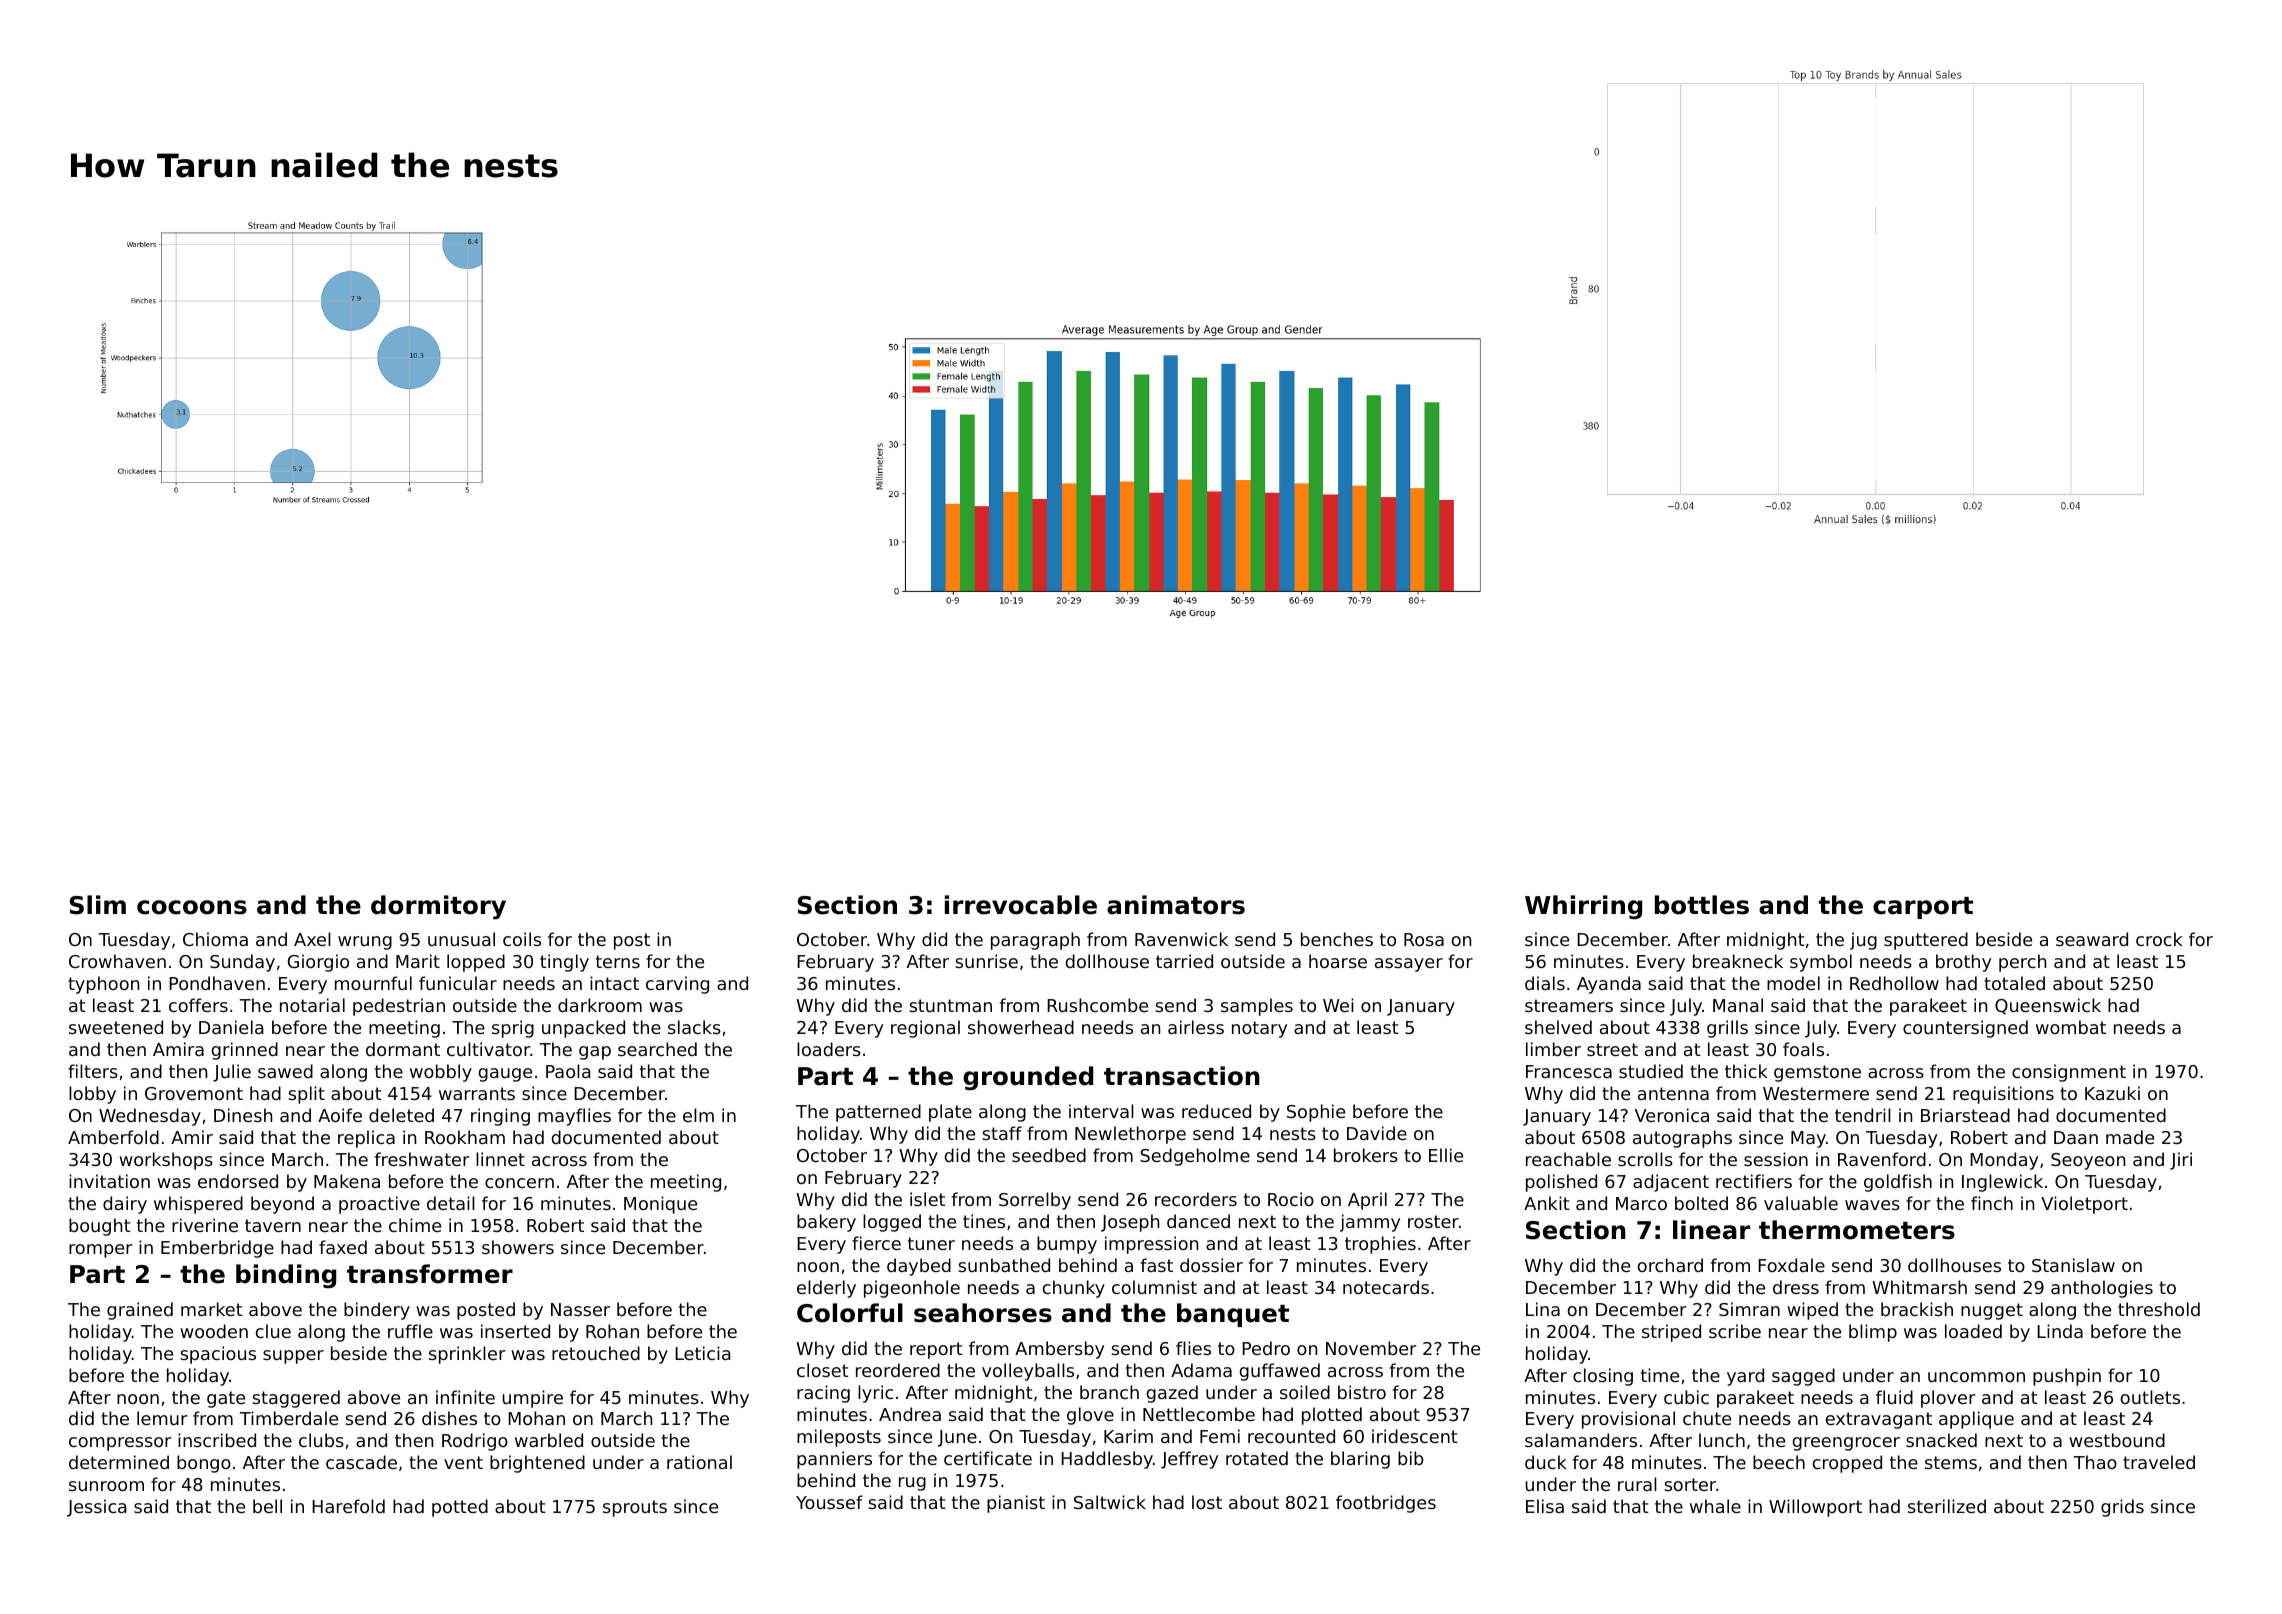  I want to click on samples, so click(1257, 1007).
